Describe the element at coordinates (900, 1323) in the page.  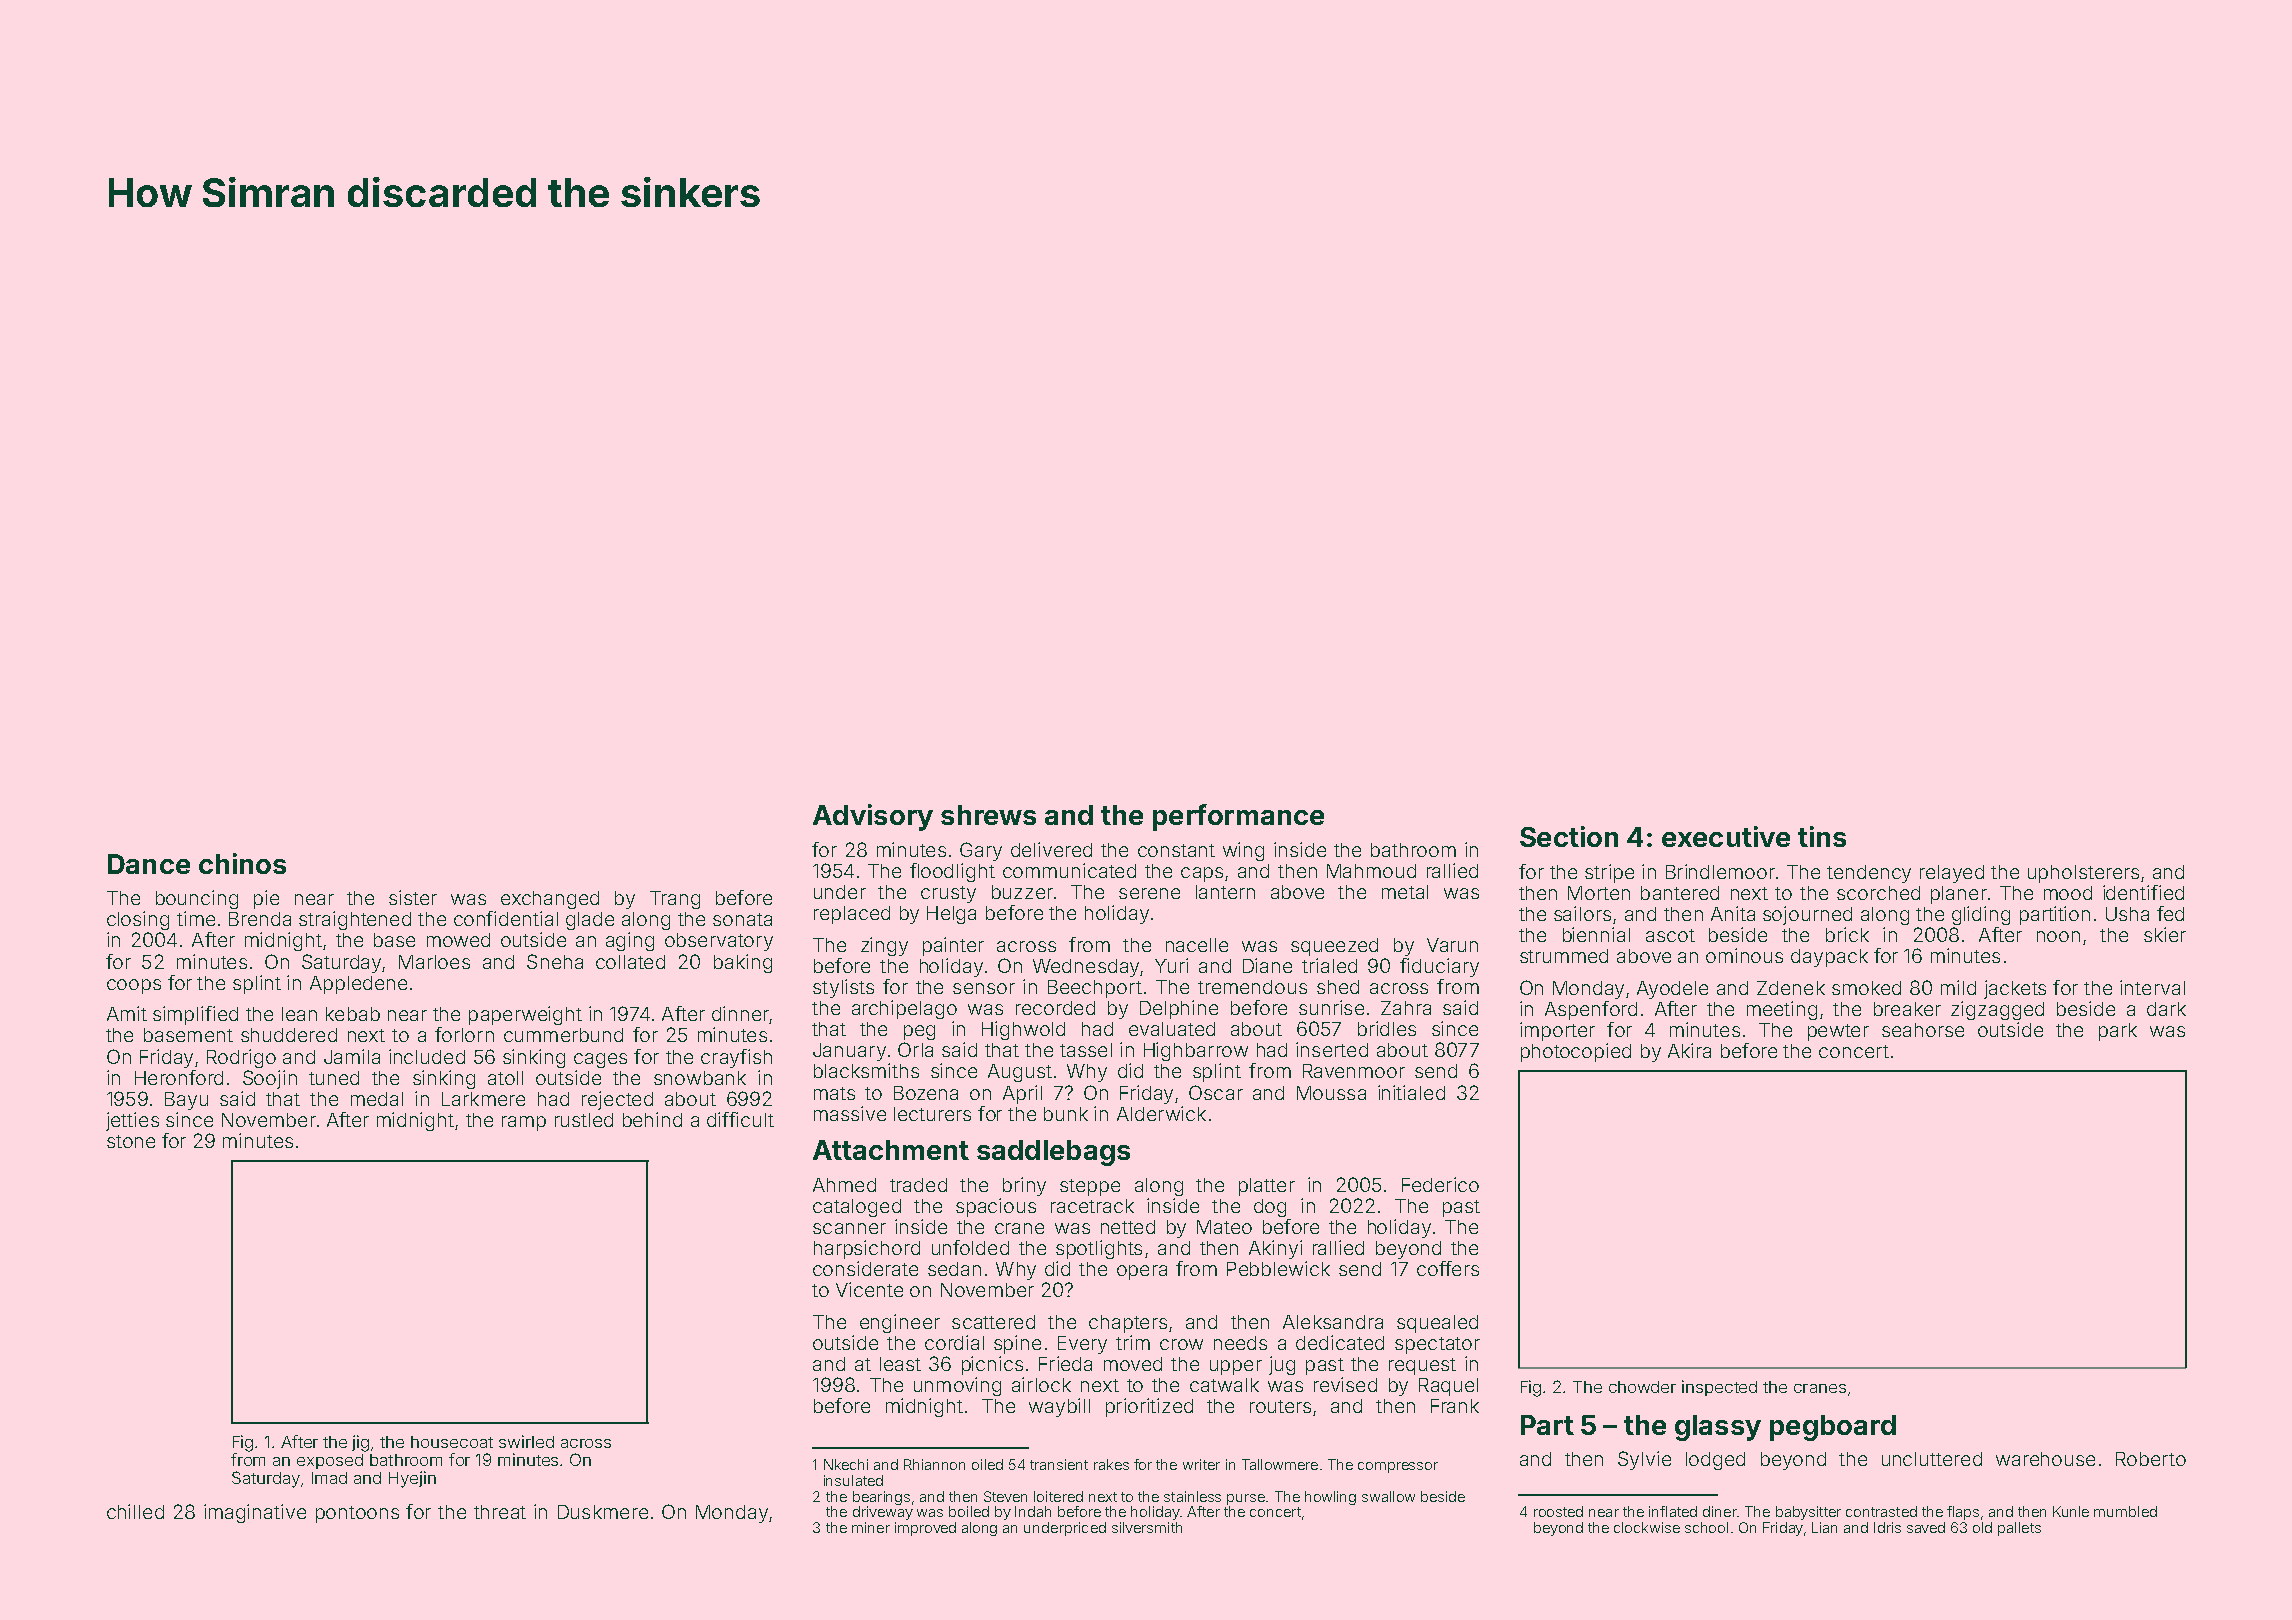
I see `engineer` at that location.
